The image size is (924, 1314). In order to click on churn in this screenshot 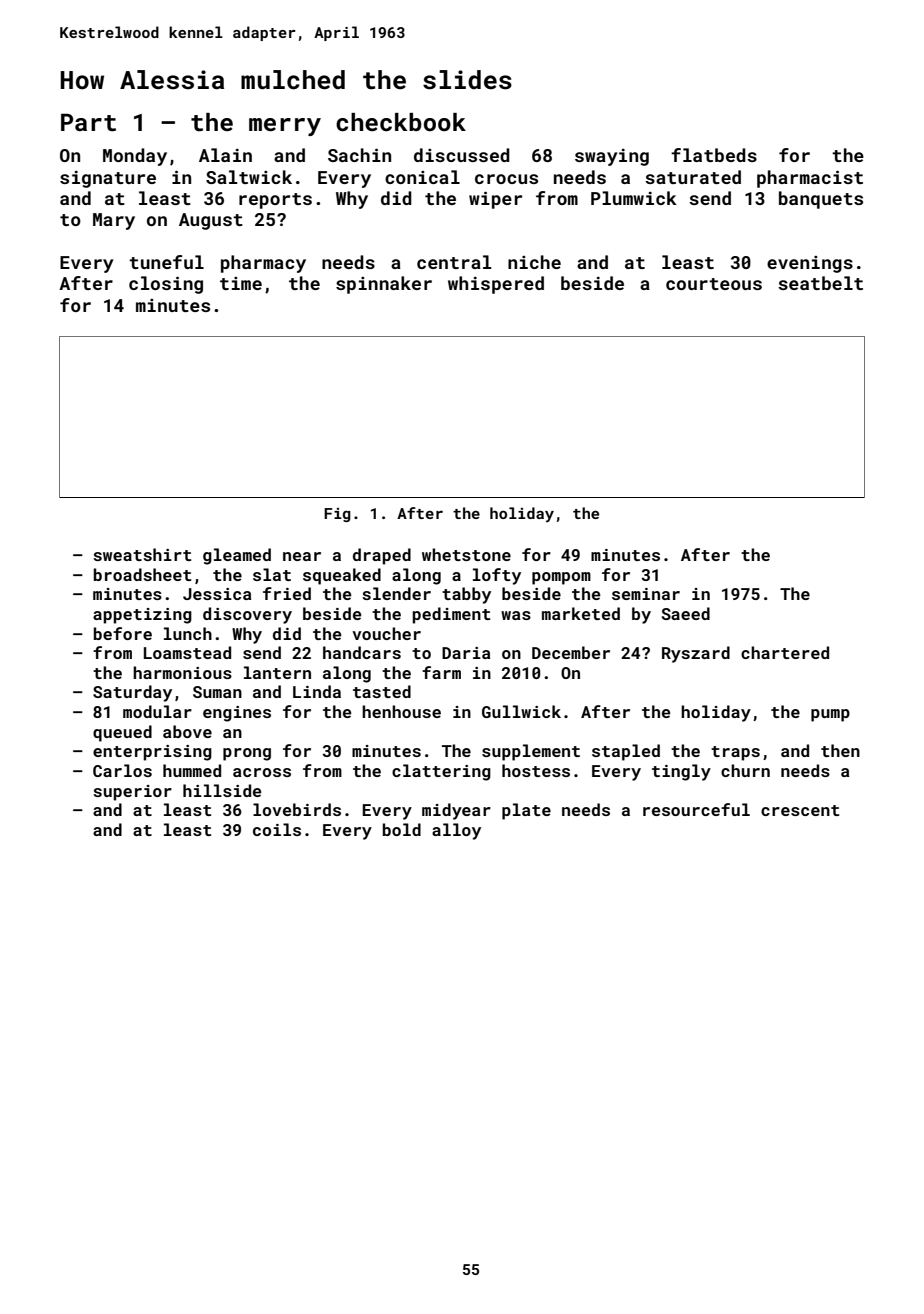, I will do `click(745, 770)`.
